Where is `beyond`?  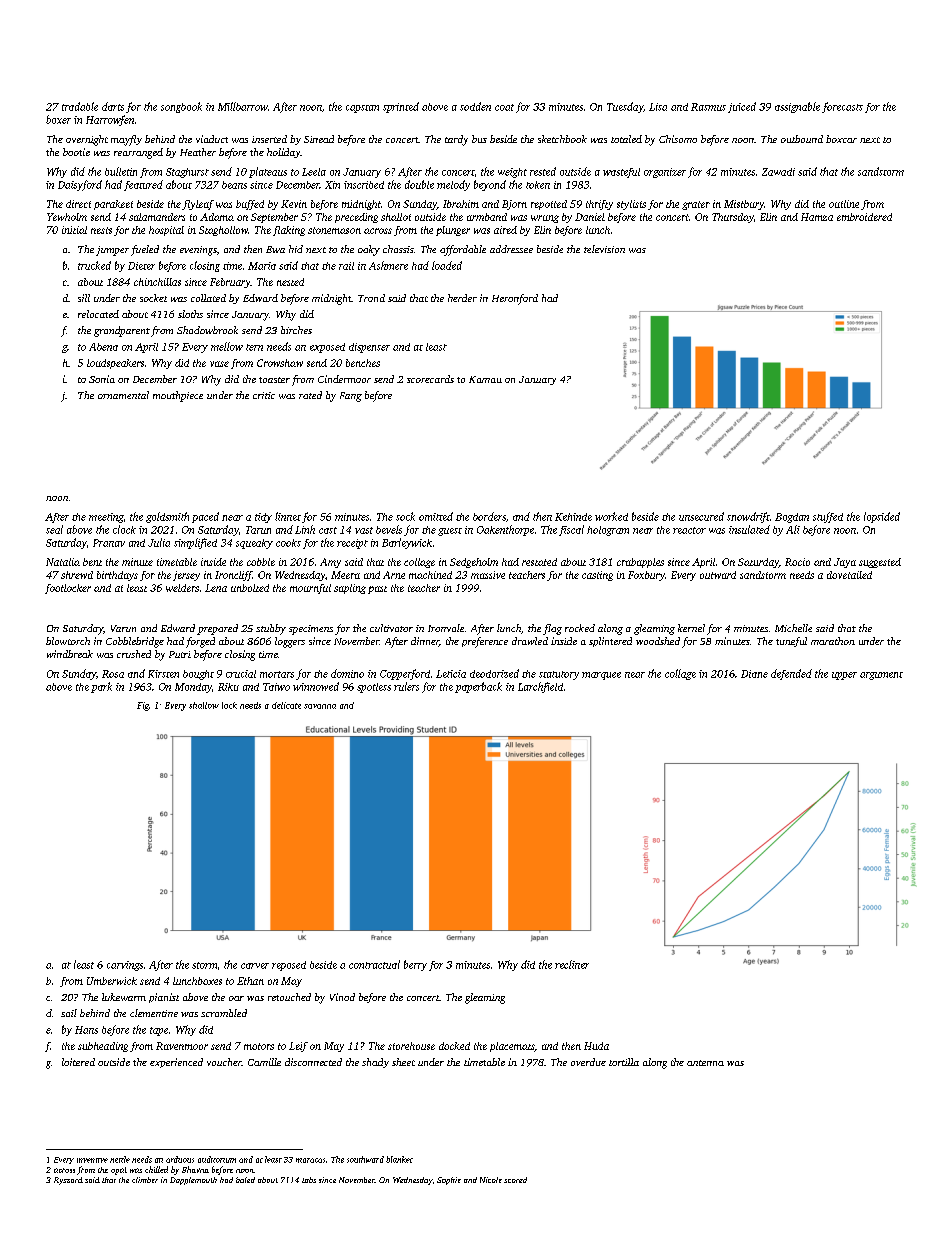
beyond is located at coordinates (490, 185).
